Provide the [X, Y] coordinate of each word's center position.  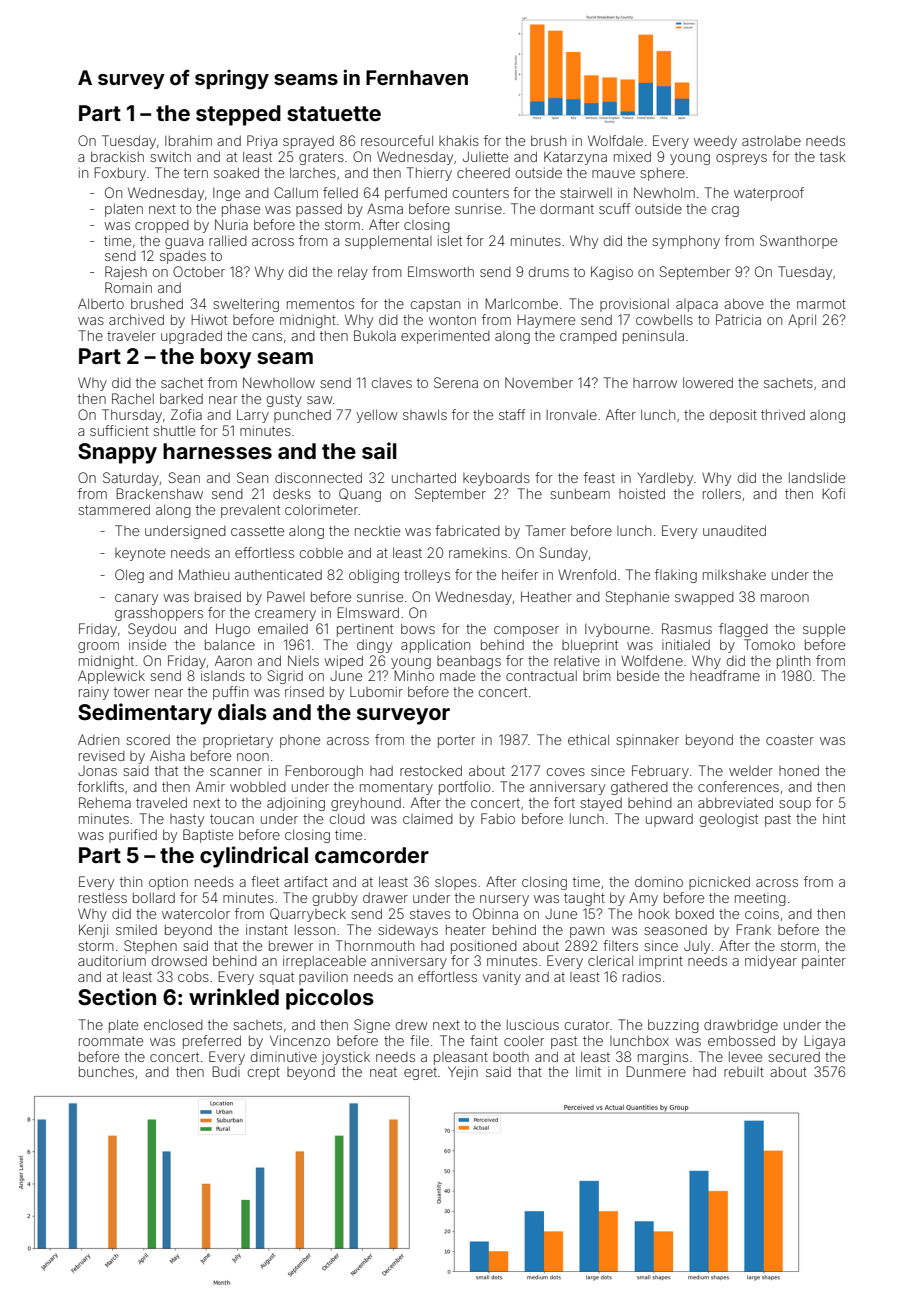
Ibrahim [188, 140]
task [833, 157]
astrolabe [771, 141]
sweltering [246, 305]
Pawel [286, 596]
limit [588, 1071]
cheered [483, 173]
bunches [106, 1072]
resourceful [397, 140]
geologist [729, 820]
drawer [385, 898]
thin [131, 881]
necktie [377, 530]
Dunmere [656, 1071]
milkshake [734, 574]
